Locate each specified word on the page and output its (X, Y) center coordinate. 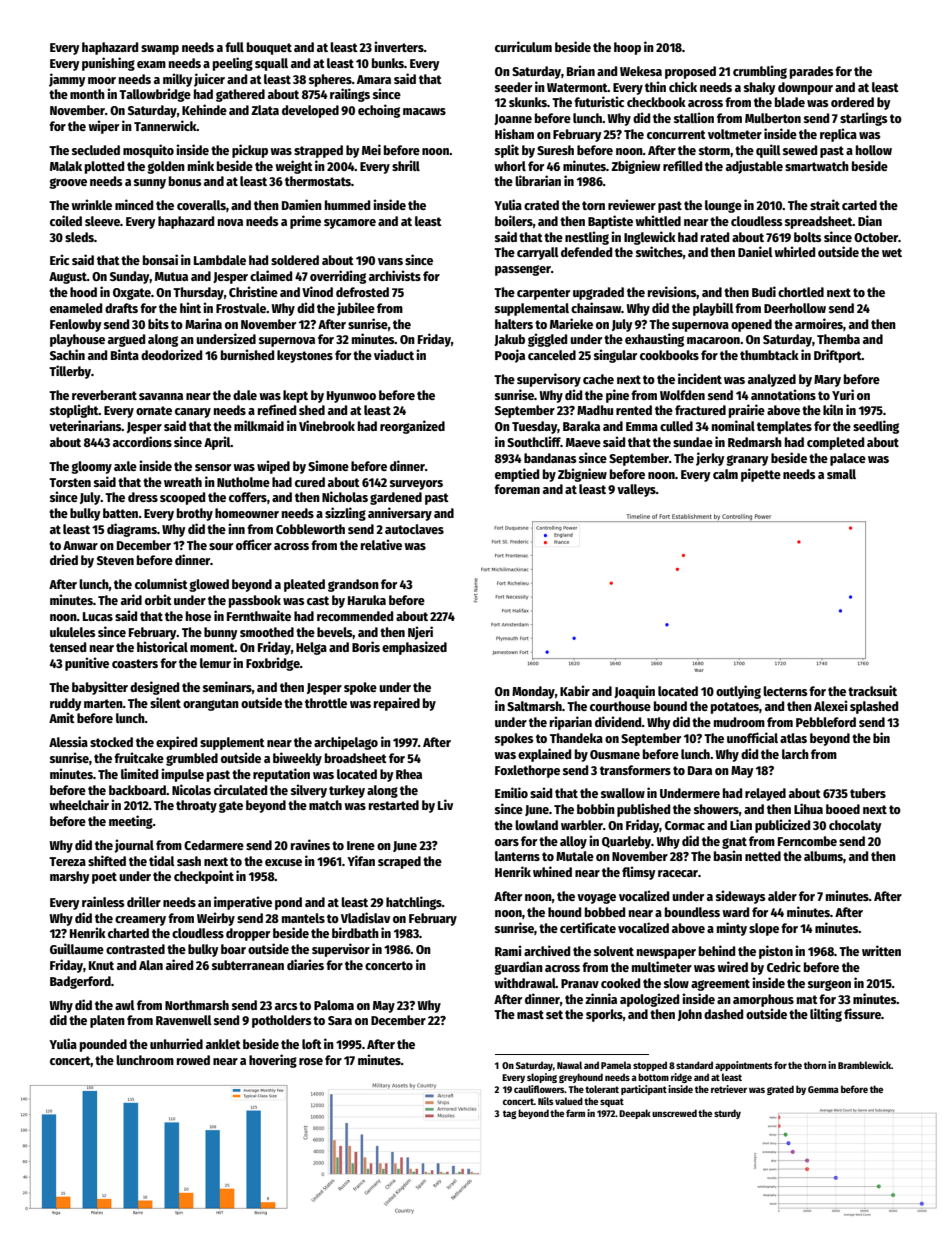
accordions (142, 441)
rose (311, 1061)
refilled (682, 165)
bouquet (269, 48)
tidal (162, 860)
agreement (720, 985)
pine (617, 396)
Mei (371, 149)
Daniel (755, 251)
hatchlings (414, 903)
